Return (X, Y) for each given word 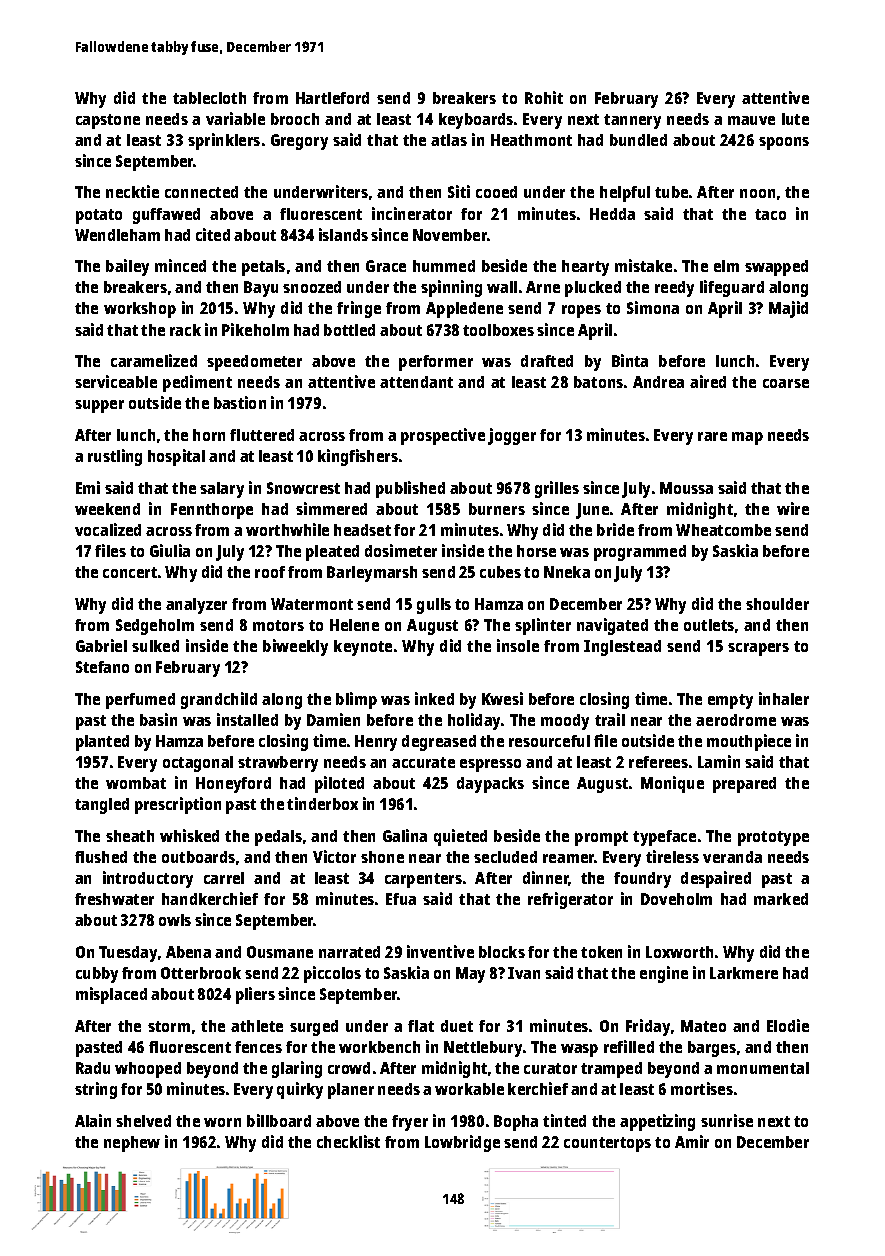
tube (671, 192)
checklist (348, 1141)
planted (102, 743)
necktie (132, 191)
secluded (505, 857)
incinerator (412, 213)
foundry (642, 880)
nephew (132, 1144)
